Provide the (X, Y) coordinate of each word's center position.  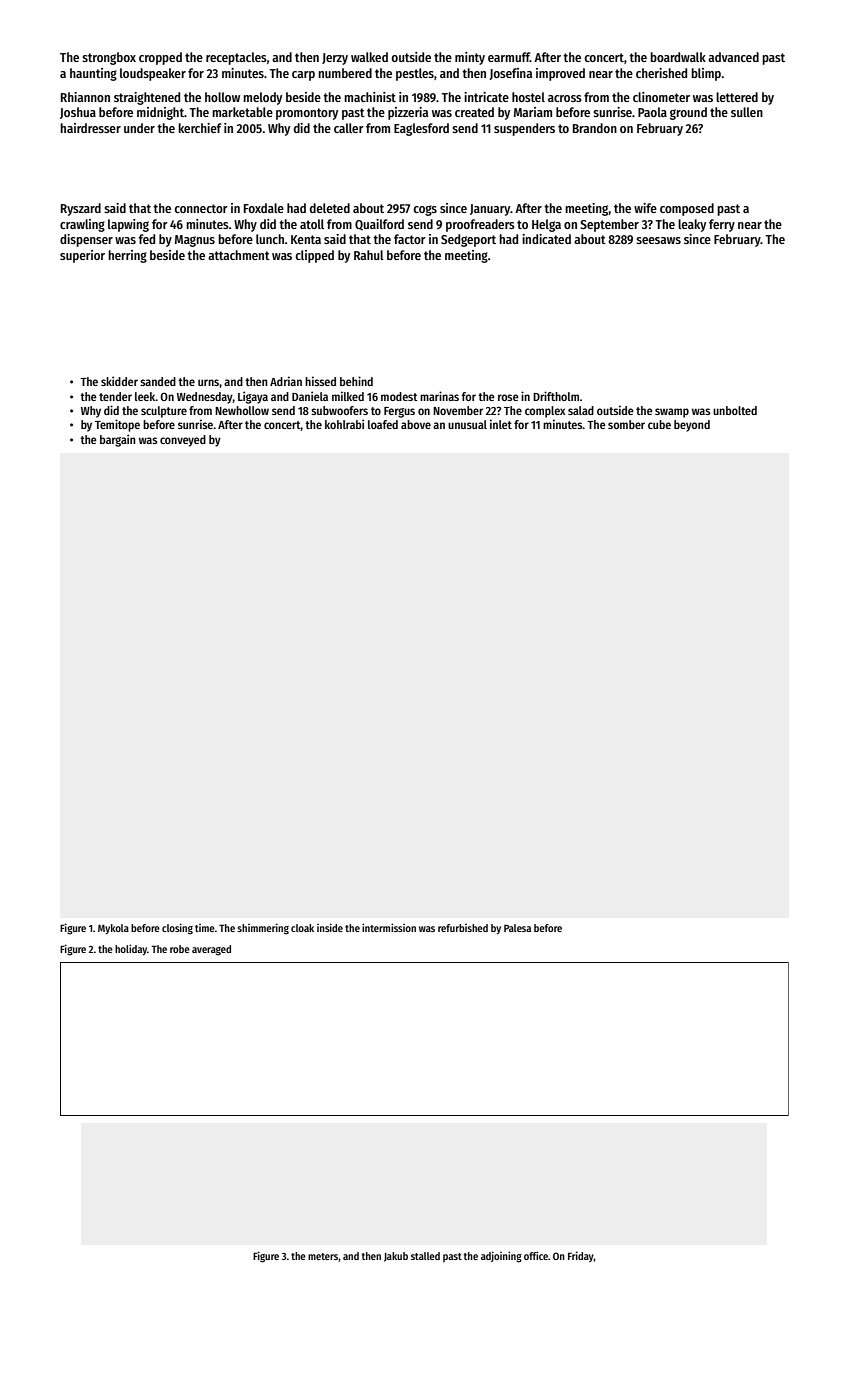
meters (323, 1256)
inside (330, 927)
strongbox (109, 58)
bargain (118, 440)
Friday (581, 1256)
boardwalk (678, 57)
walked (369, 57)
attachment (239, 255)
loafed (383, 424)
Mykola (113, 929)
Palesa (517, 928)
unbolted (735, 410)
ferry (722, 225)
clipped (314, 256)
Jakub (396, 1257)
